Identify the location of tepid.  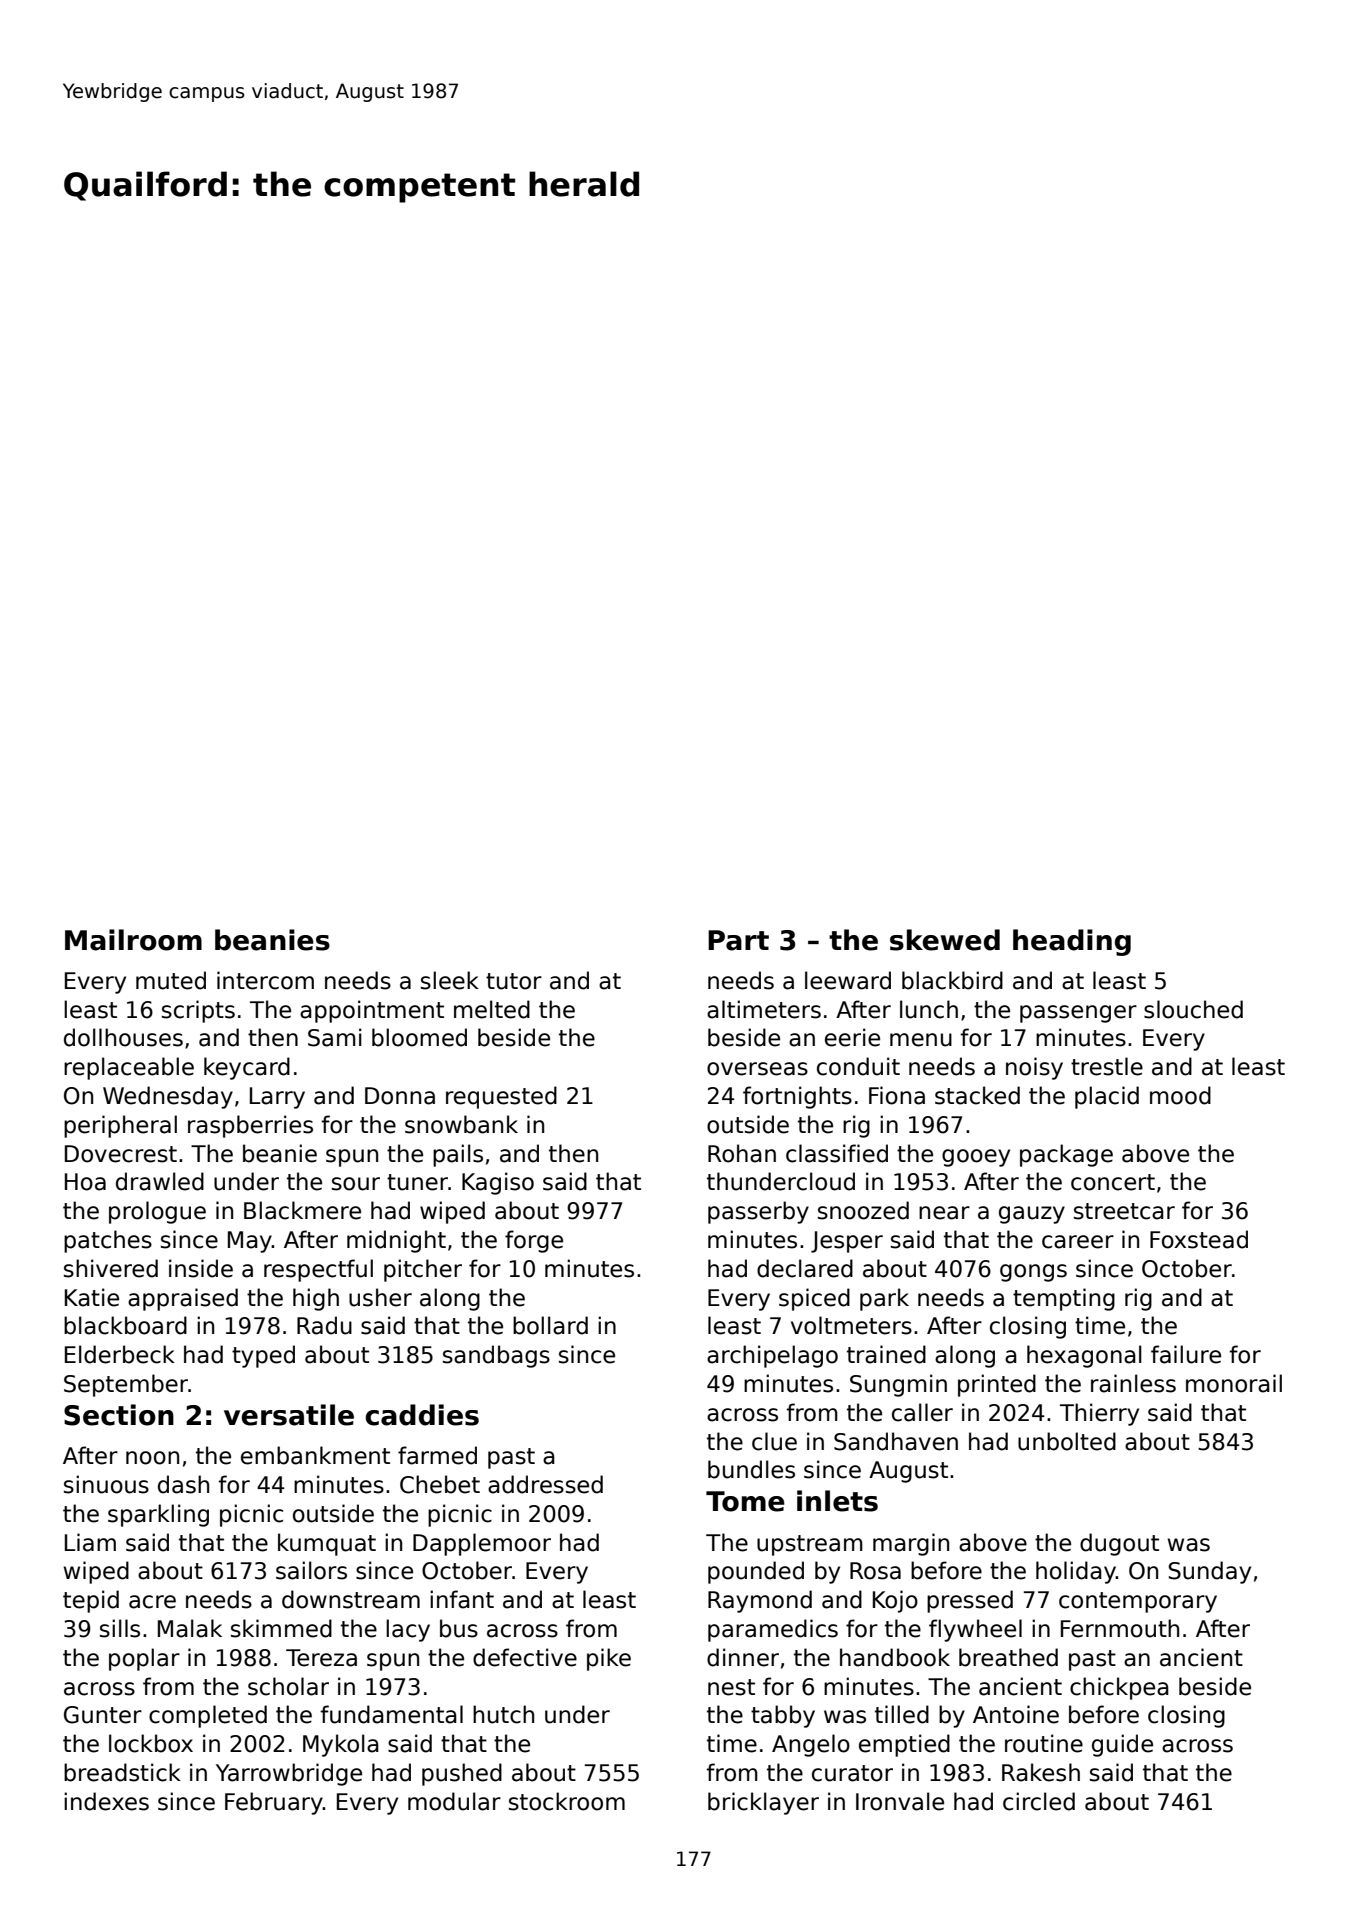
(91, 1601).
